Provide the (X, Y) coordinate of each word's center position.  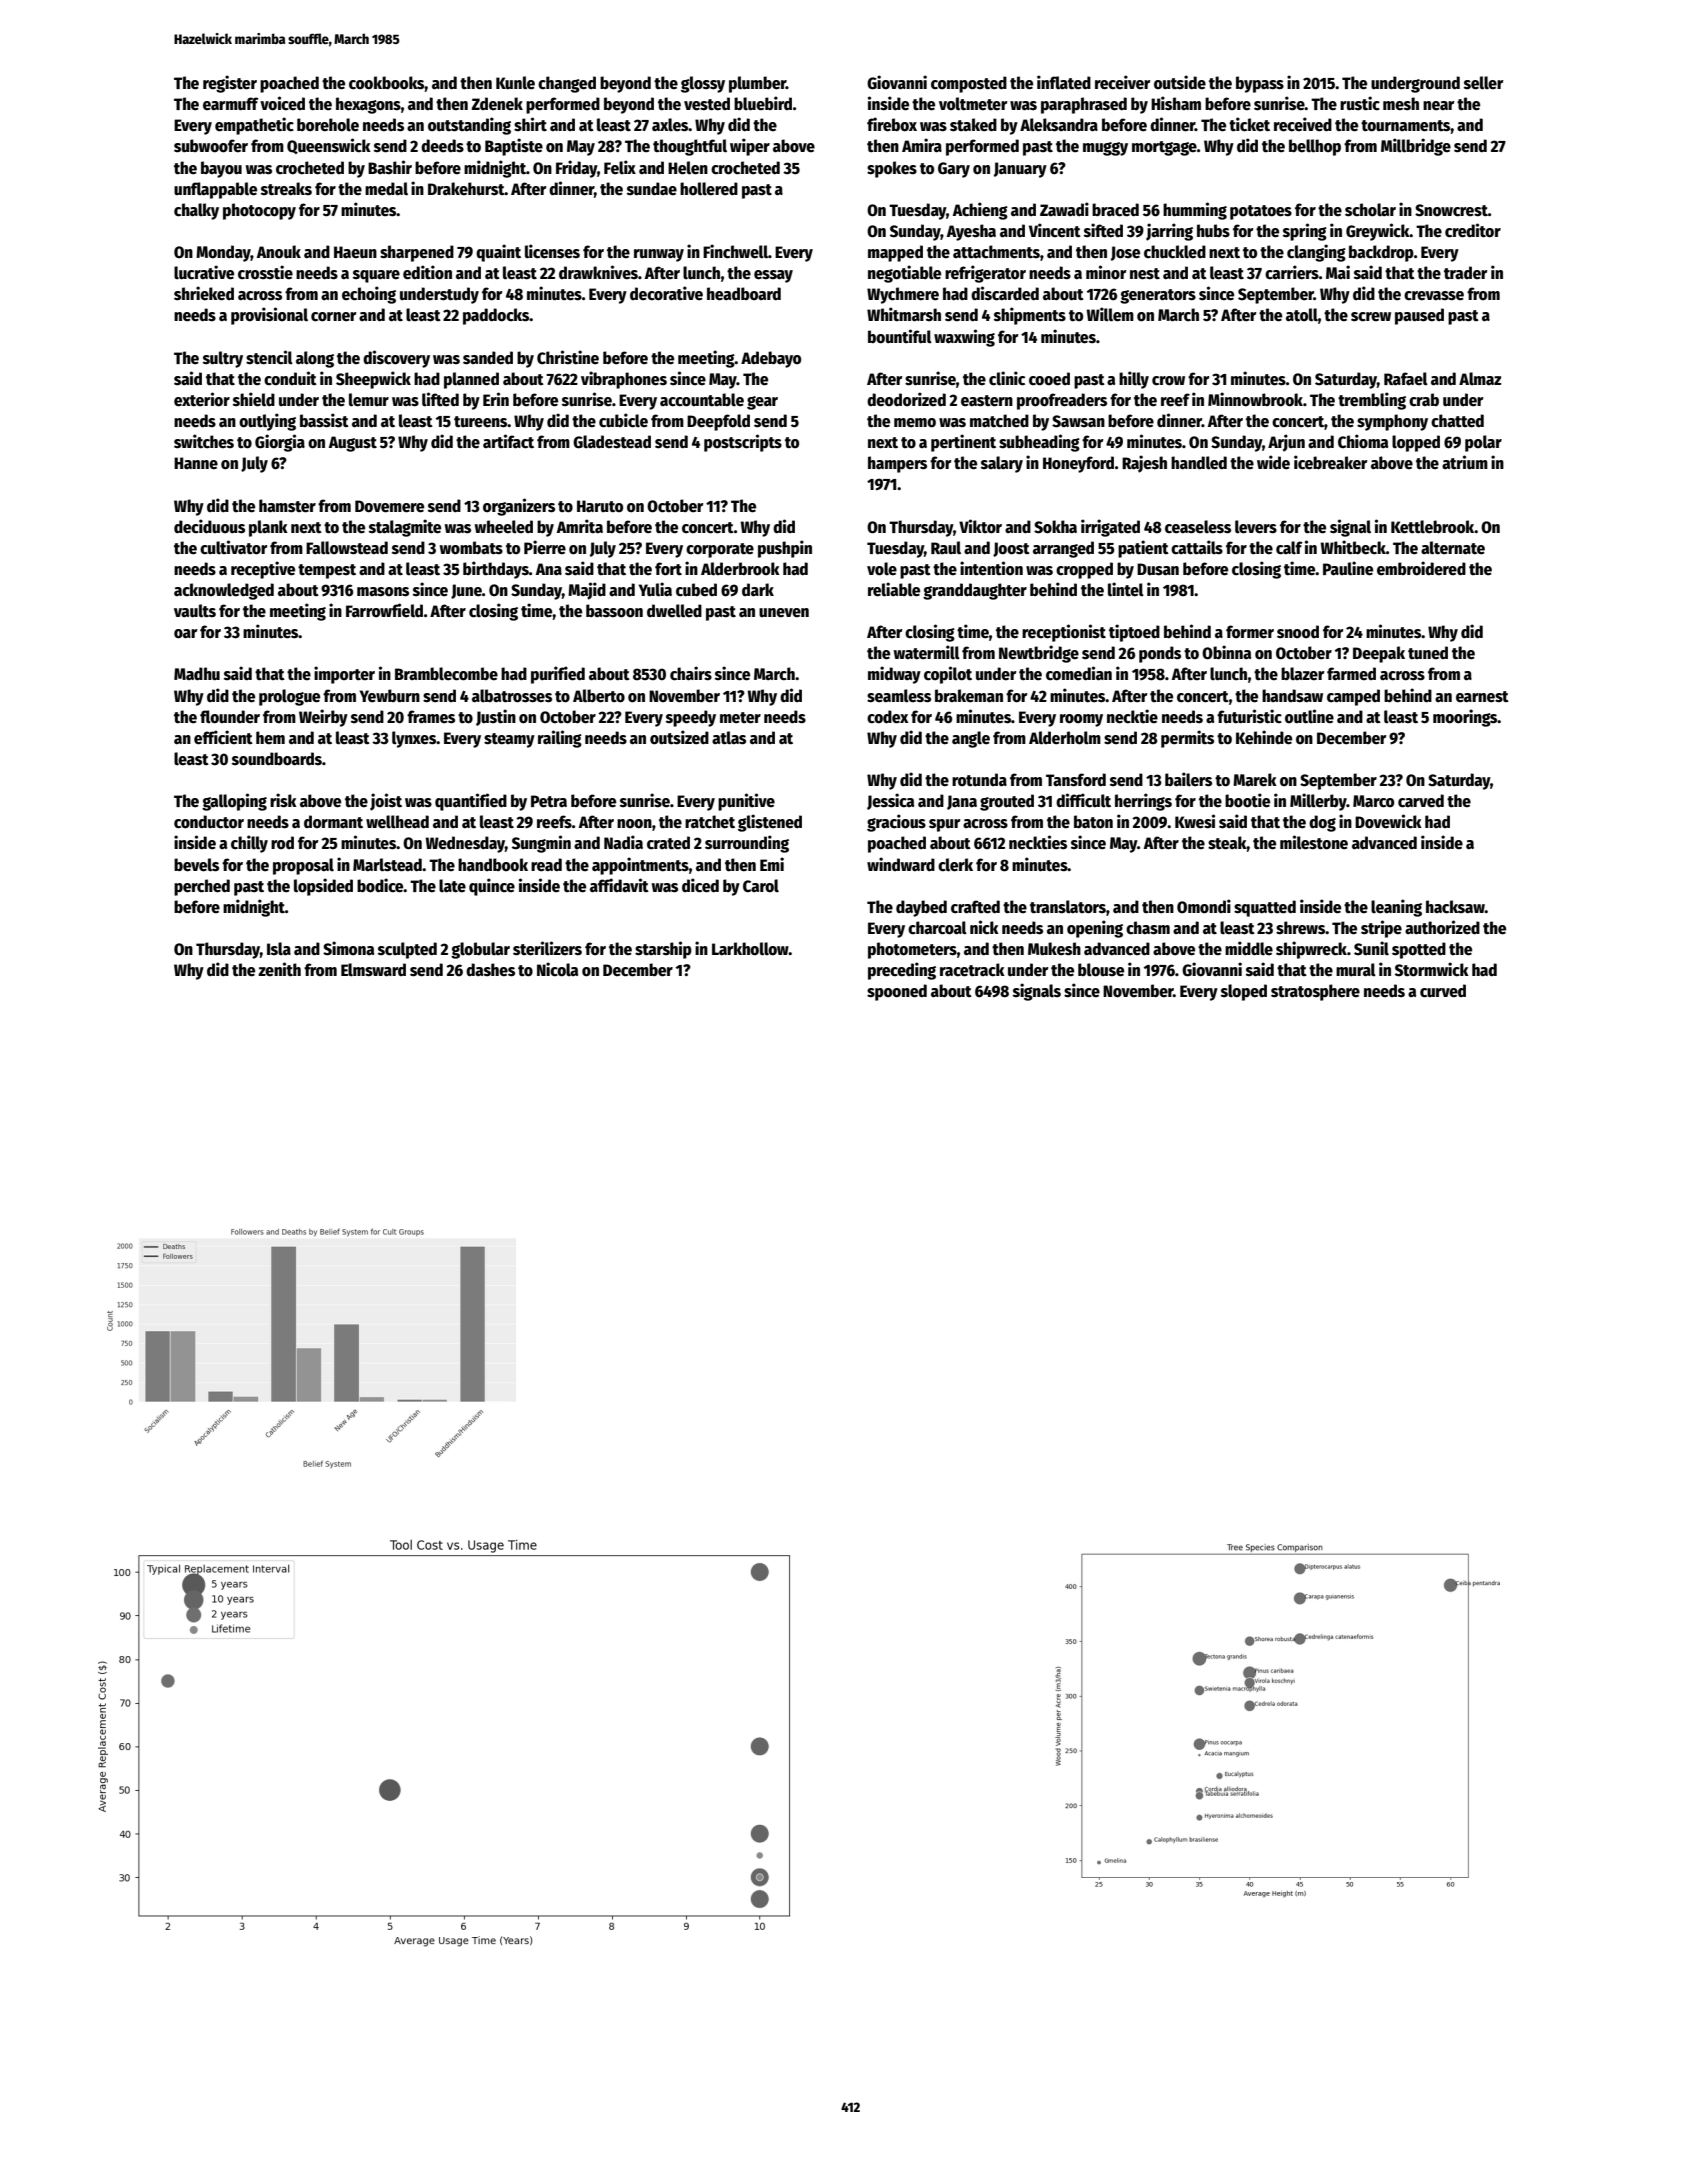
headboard (744, 294)
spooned (897, 992)
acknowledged (224, 591)
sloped (1244, 992)
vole (882, 569)
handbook (493, 865)
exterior (202, 399)
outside (1180, 82)
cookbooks (387, 83)
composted (969, 84)
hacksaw (1455, 907)
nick (984, 927)
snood (1298, 632)
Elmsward (373, 970)
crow (1168, 381)
